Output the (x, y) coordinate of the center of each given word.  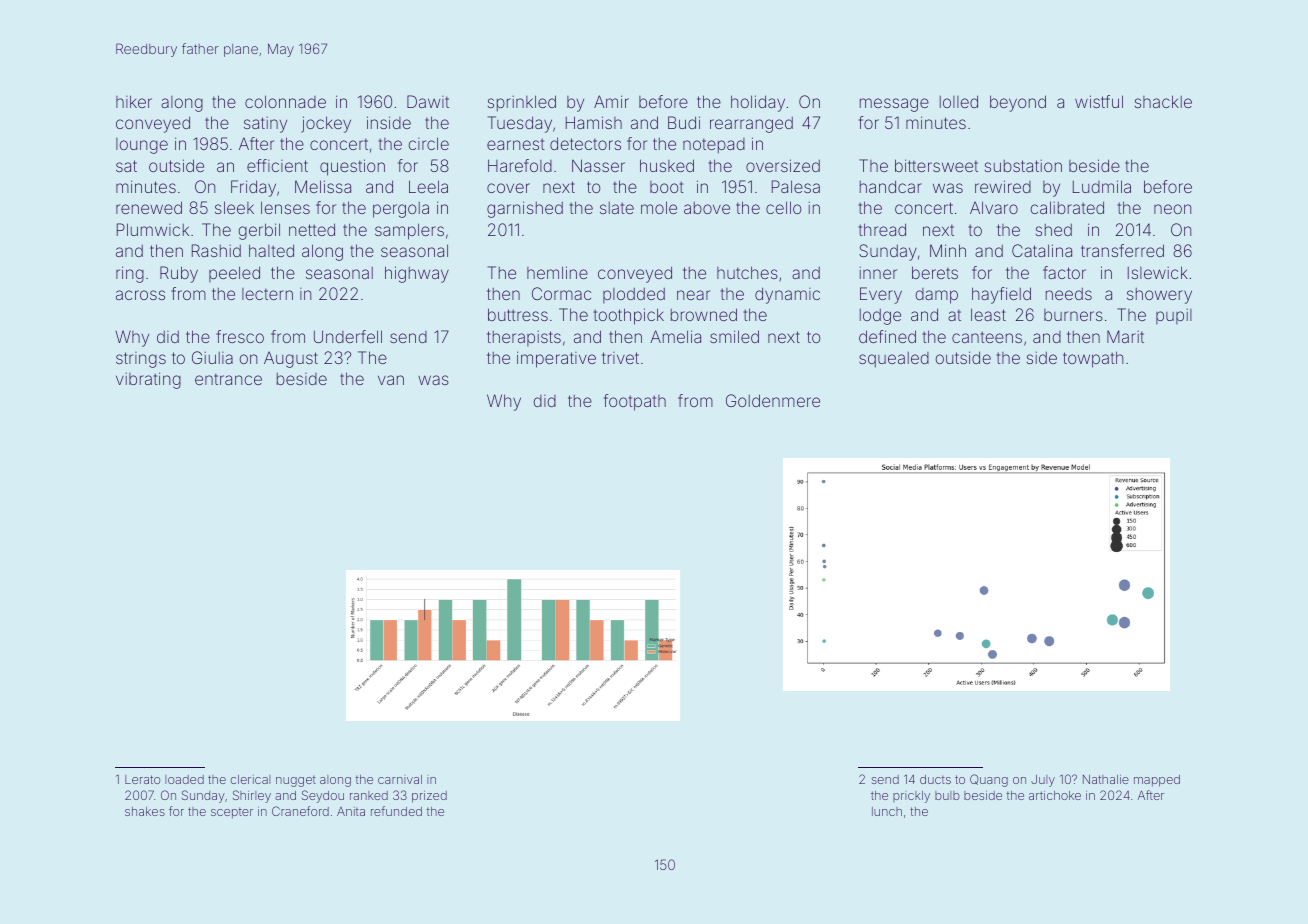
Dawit (428, 101)
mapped (1157, 781)
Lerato (142, 779)
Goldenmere (773, 400)
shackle (1163, 101)
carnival (400, 779)
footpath (635, 402)
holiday (758, 103)
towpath (1093, 359)
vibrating (148, 380)
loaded (184, 779)
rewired (1003, 186)
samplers (409, 231)
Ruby (179, 274)
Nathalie (1106, 779)
